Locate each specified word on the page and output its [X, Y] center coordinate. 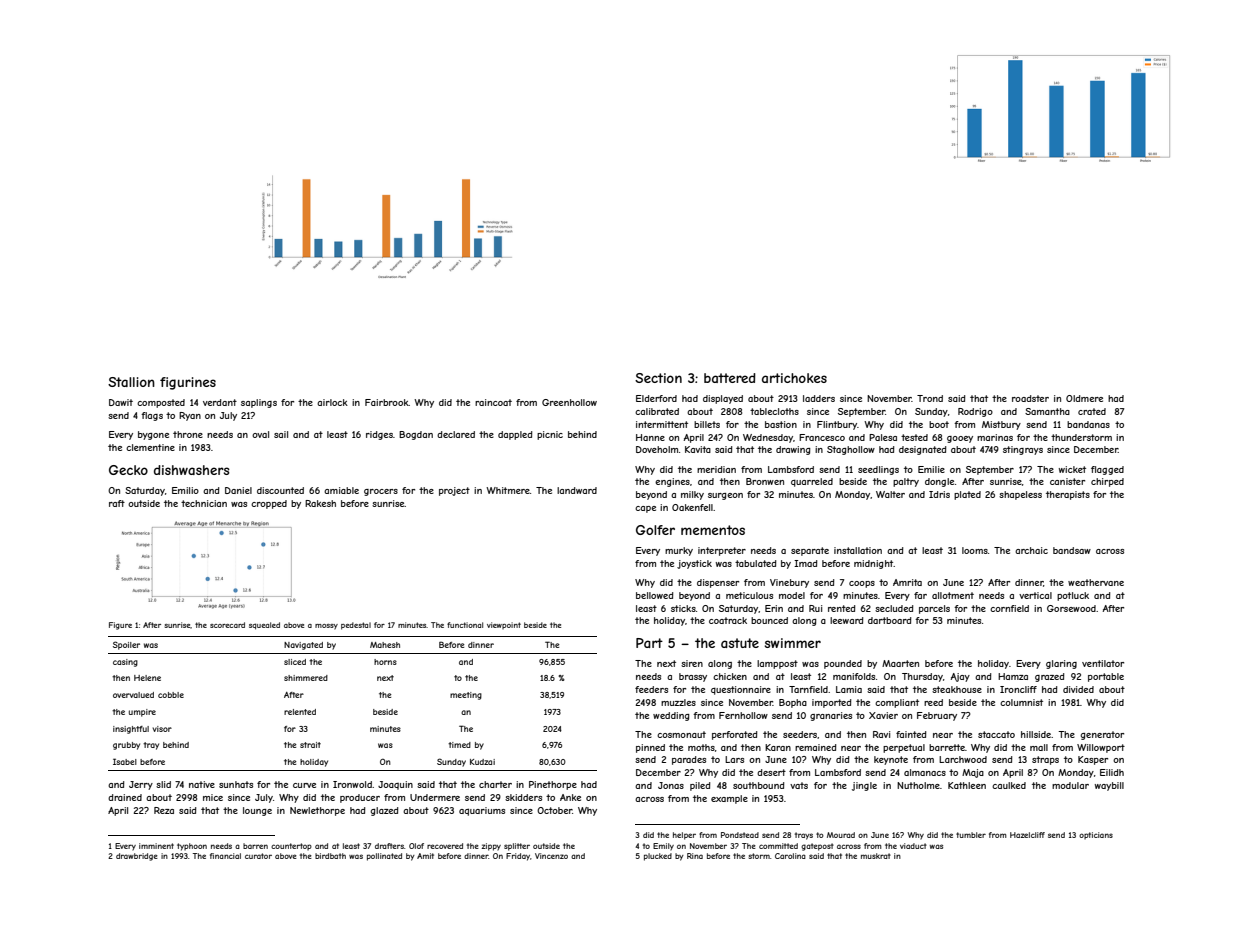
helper [684, 836]
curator [258, 856]
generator [1102, 735]
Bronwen [765, 481]
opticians [1096, 836]
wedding [671, 716]
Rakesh [320, 503]
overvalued [133, 695]
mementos [713, 530]
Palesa [883, 437]
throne [188, 434]
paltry [906, 482]
